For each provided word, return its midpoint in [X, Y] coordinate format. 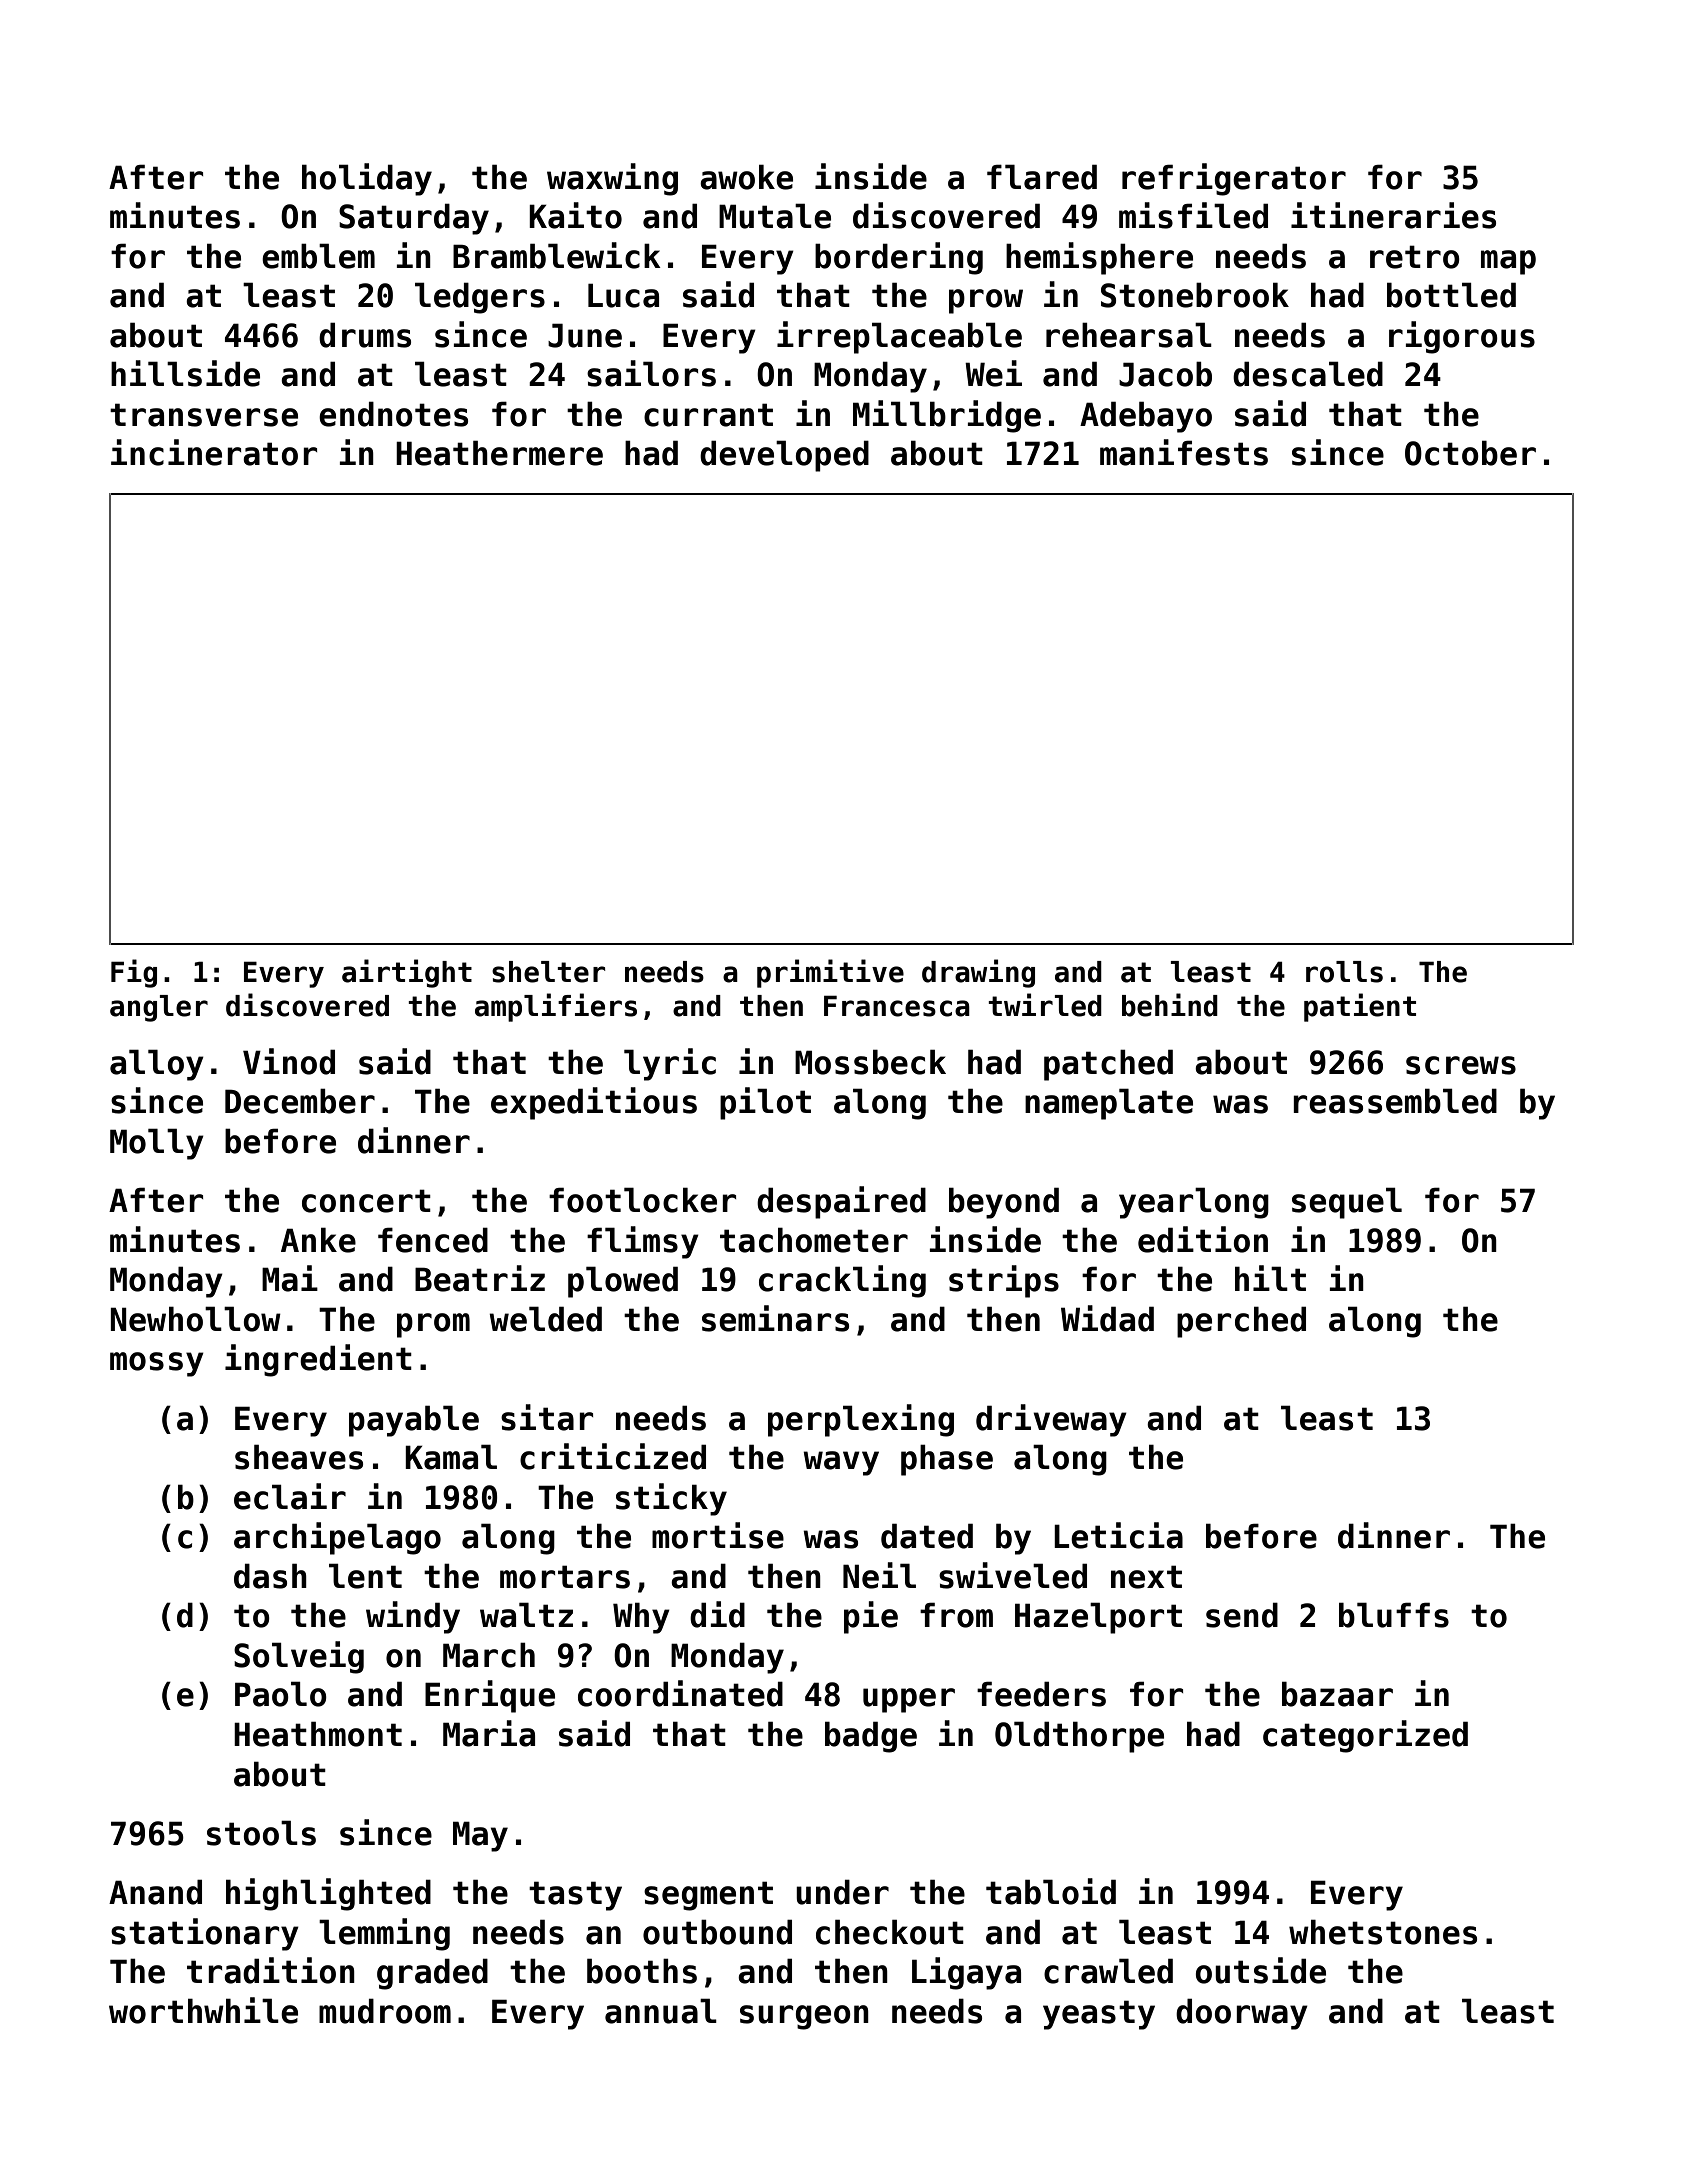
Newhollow [195, 1319]
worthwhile [203, 2010]
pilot [765, 1103]
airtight [407, 973]
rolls [1344, 972]
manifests [1184, 452]
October [1470, 453]
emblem [318, 256]
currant [708, 415]
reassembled [1395, 1101]
